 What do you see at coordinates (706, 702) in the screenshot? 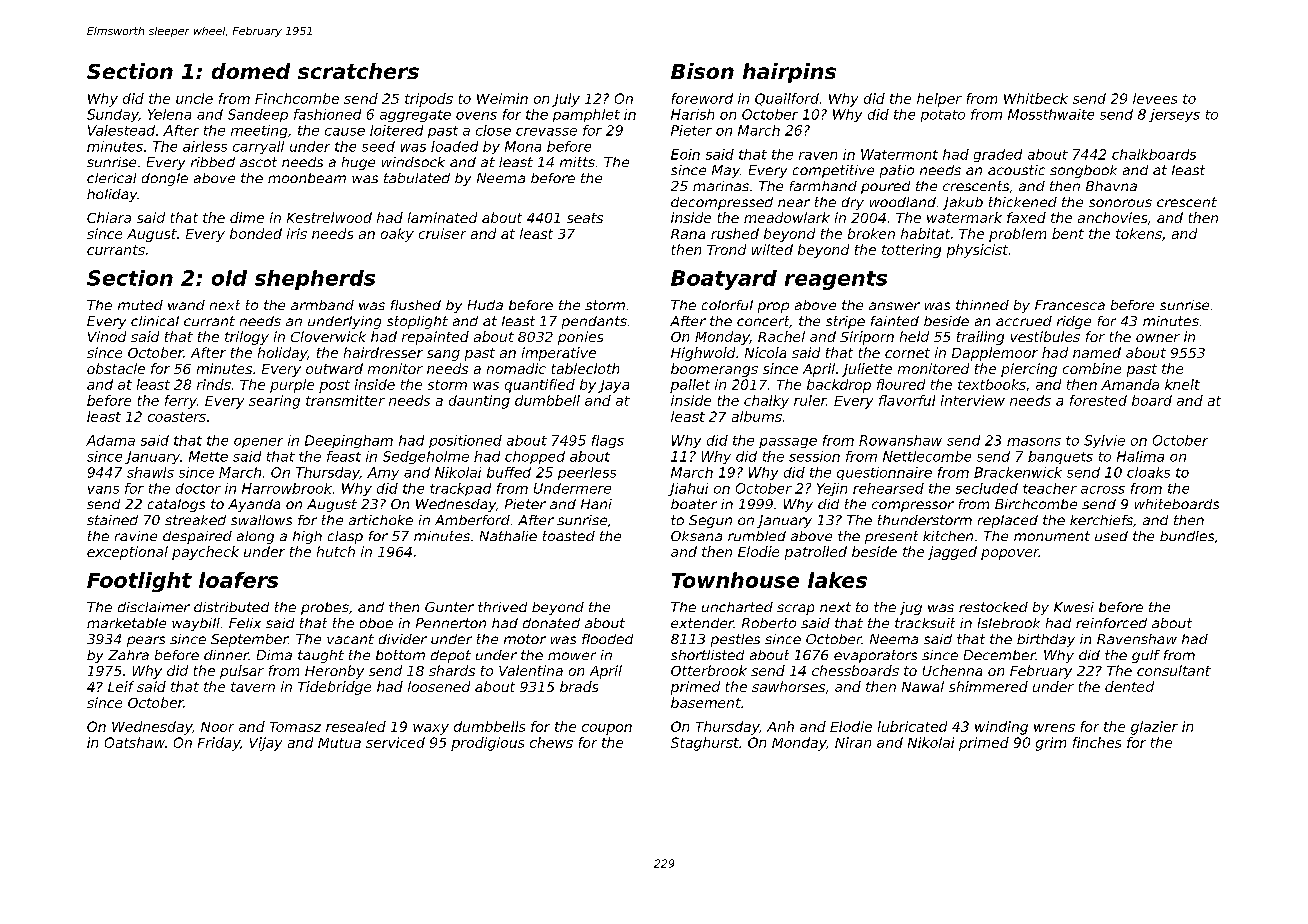
I see `basement` at bounding box center [706, 702].
